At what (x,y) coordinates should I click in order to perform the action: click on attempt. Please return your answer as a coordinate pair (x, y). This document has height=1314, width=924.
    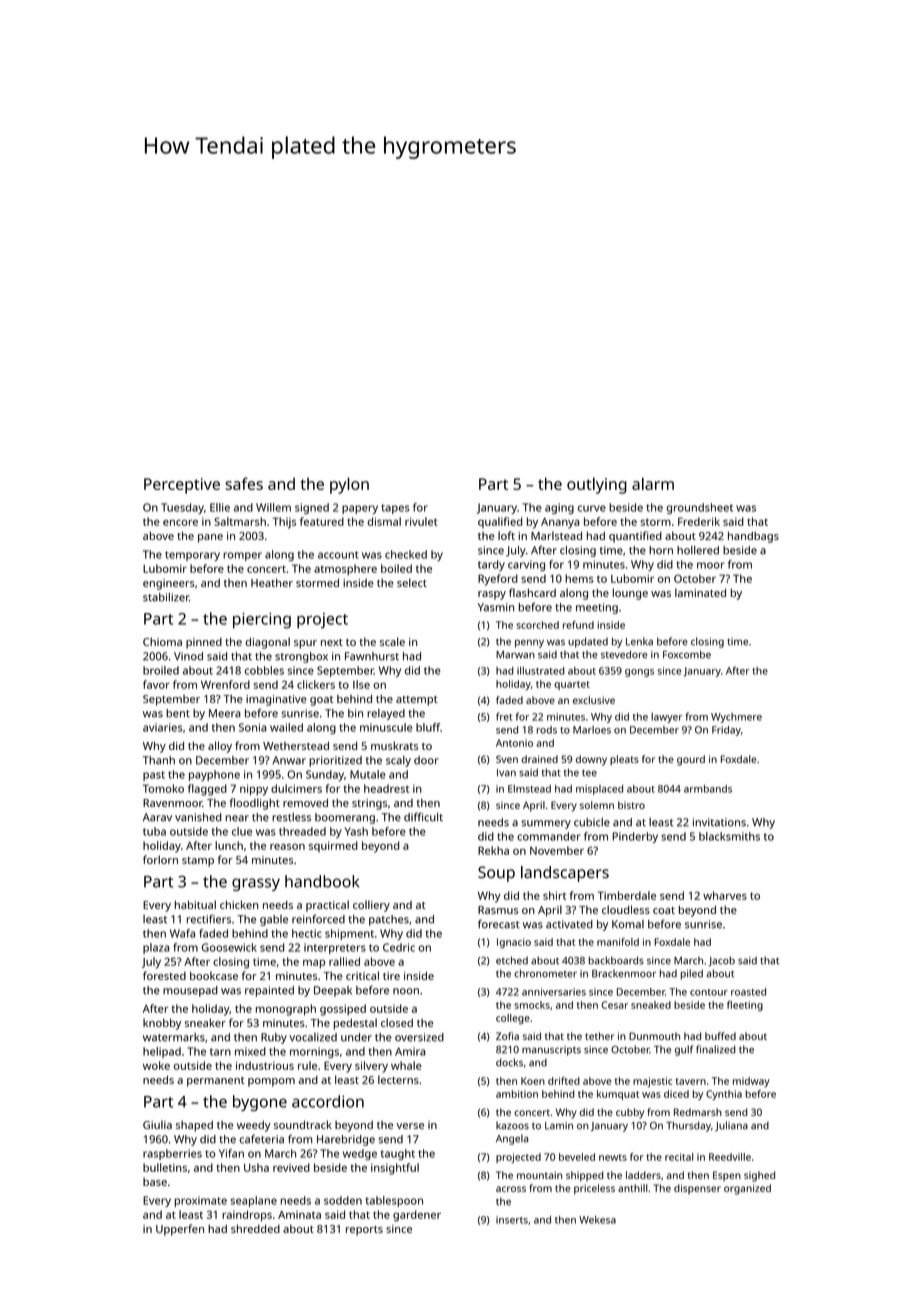
    Looking at the image, I should click on (417, 701).
